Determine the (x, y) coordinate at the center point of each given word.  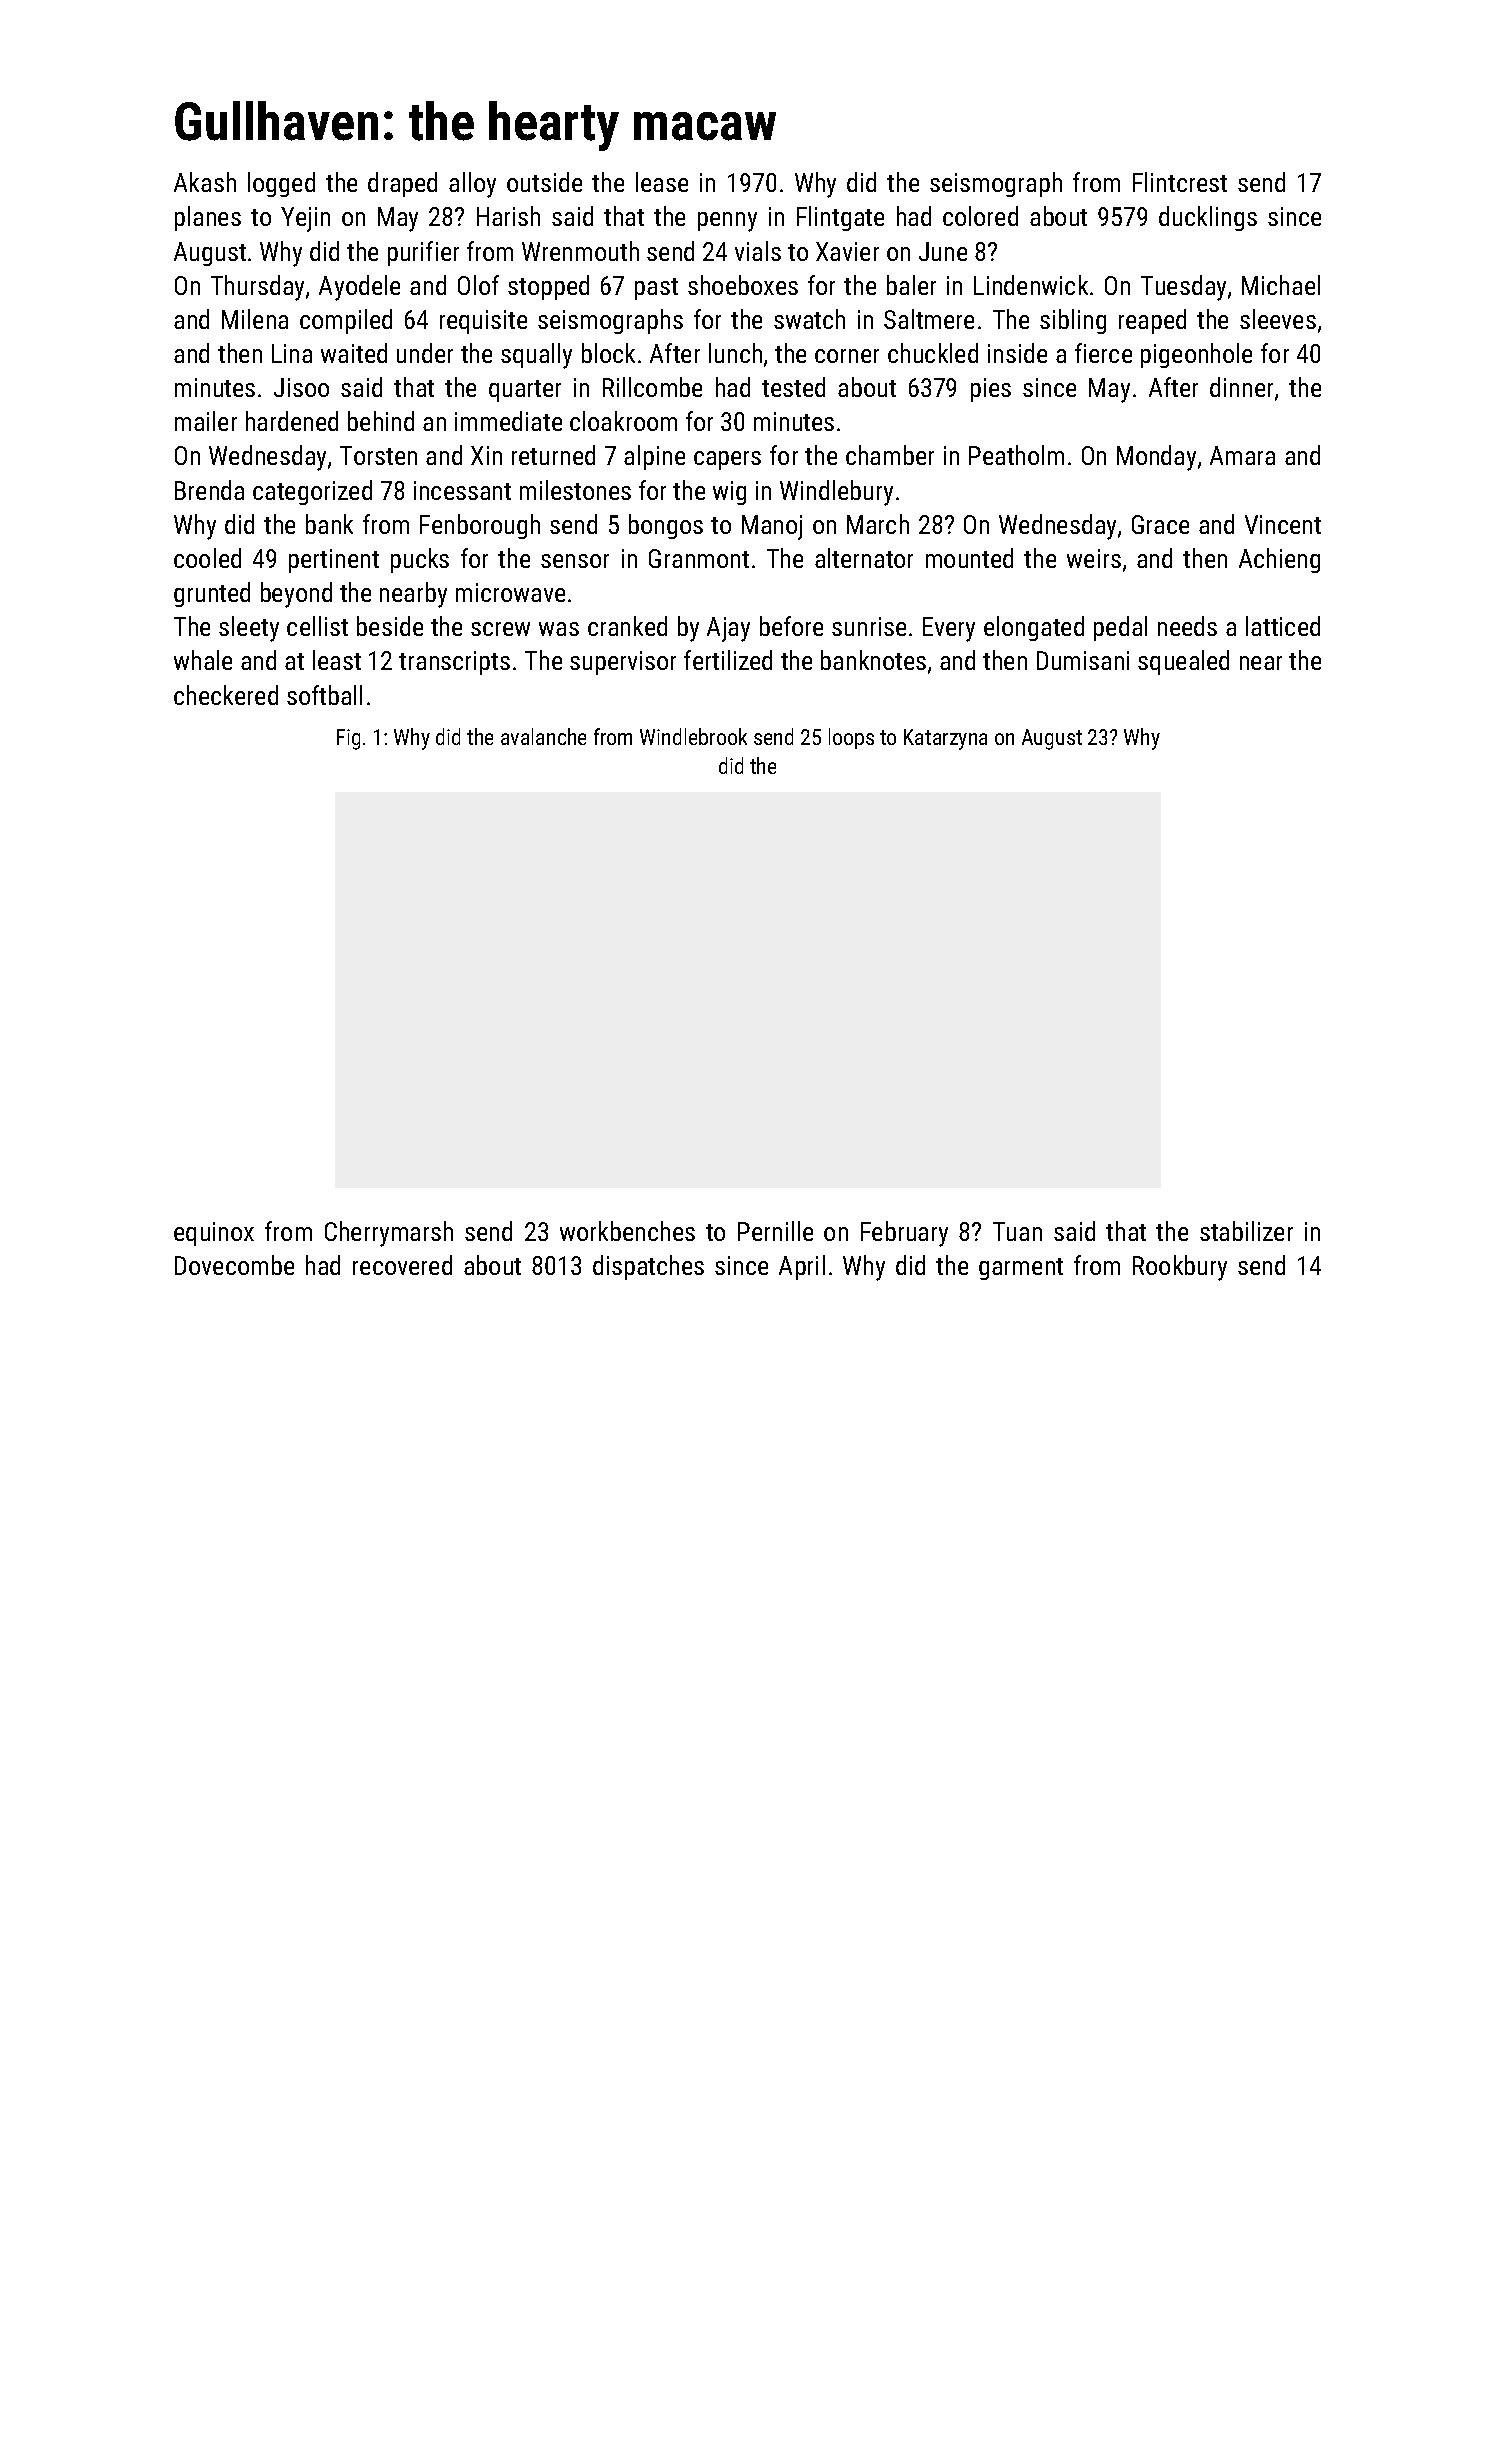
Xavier (847, 251)
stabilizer (1246, 1231)
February (904, 1234)
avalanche (543, 736)
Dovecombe (234, 1265)
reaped (1152, 321)
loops (851, 738)
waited (354, 353)
